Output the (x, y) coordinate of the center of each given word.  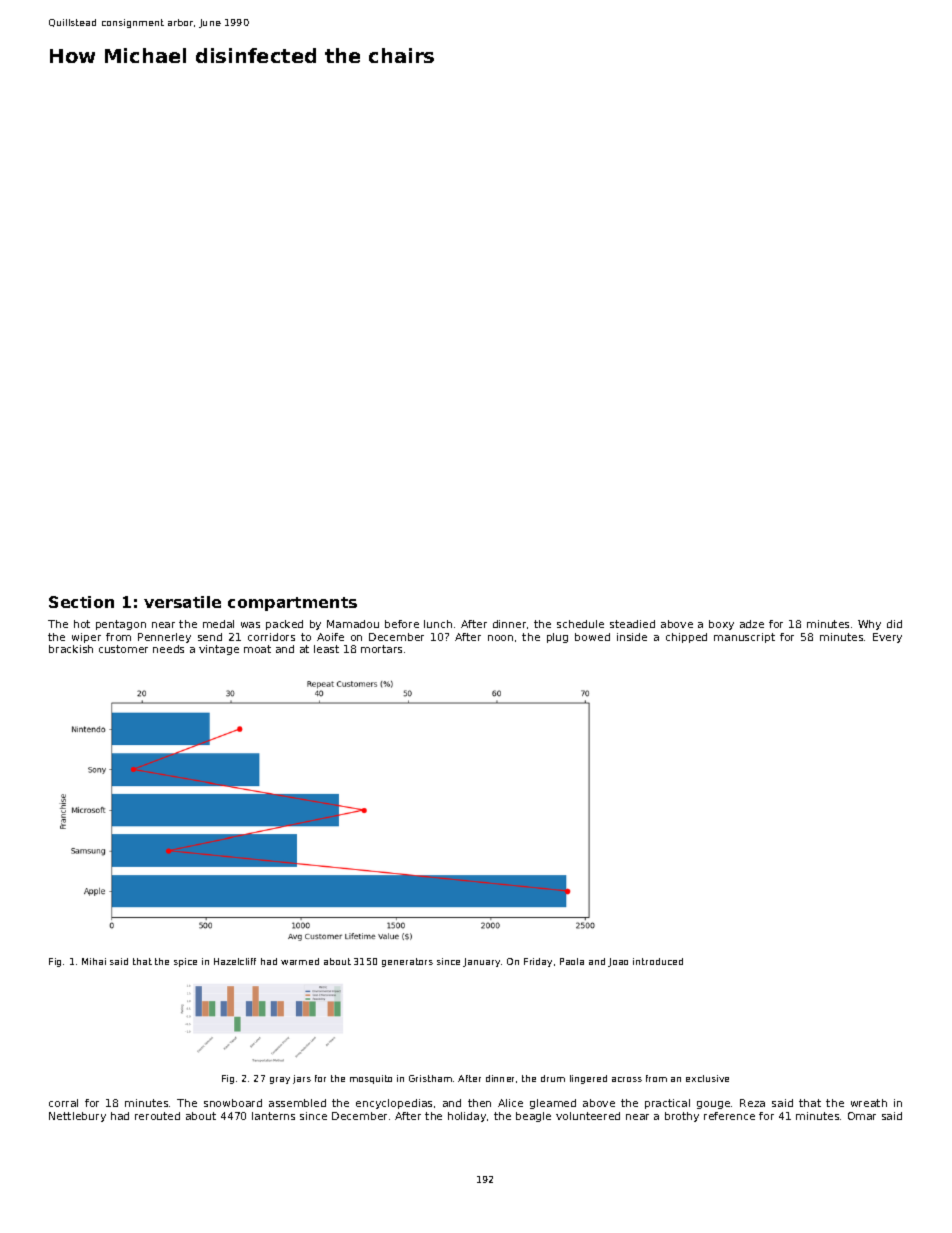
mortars (381, 649)
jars (302, 1079)
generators (407, 962)
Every (887, 638)
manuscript (744, 638)
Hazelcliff (235, 961)
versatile (182, 602)
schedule (580, 624)
